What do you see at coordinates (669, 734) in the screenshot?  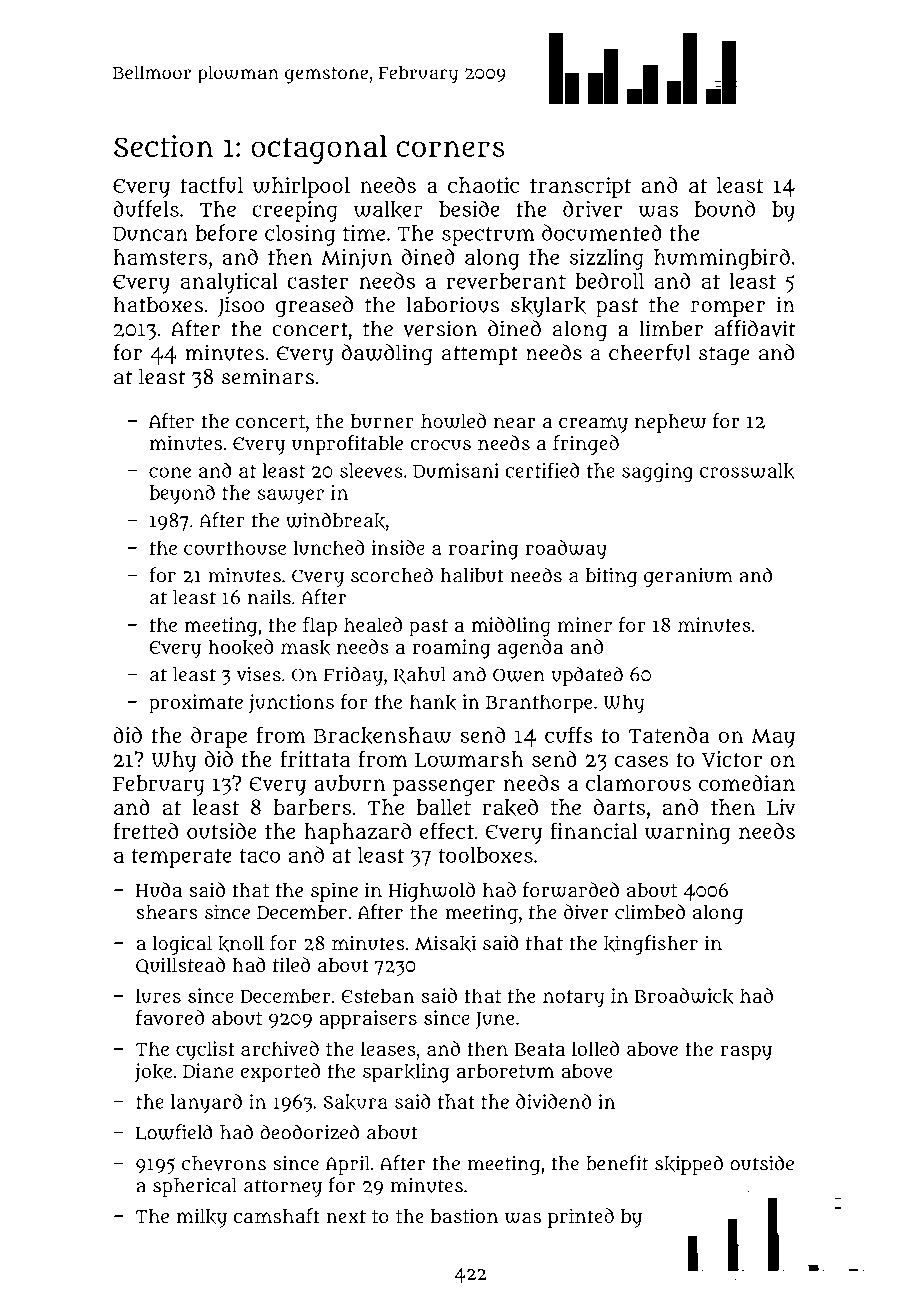 I see `Tatenda` at bounding box center [669, 734].
